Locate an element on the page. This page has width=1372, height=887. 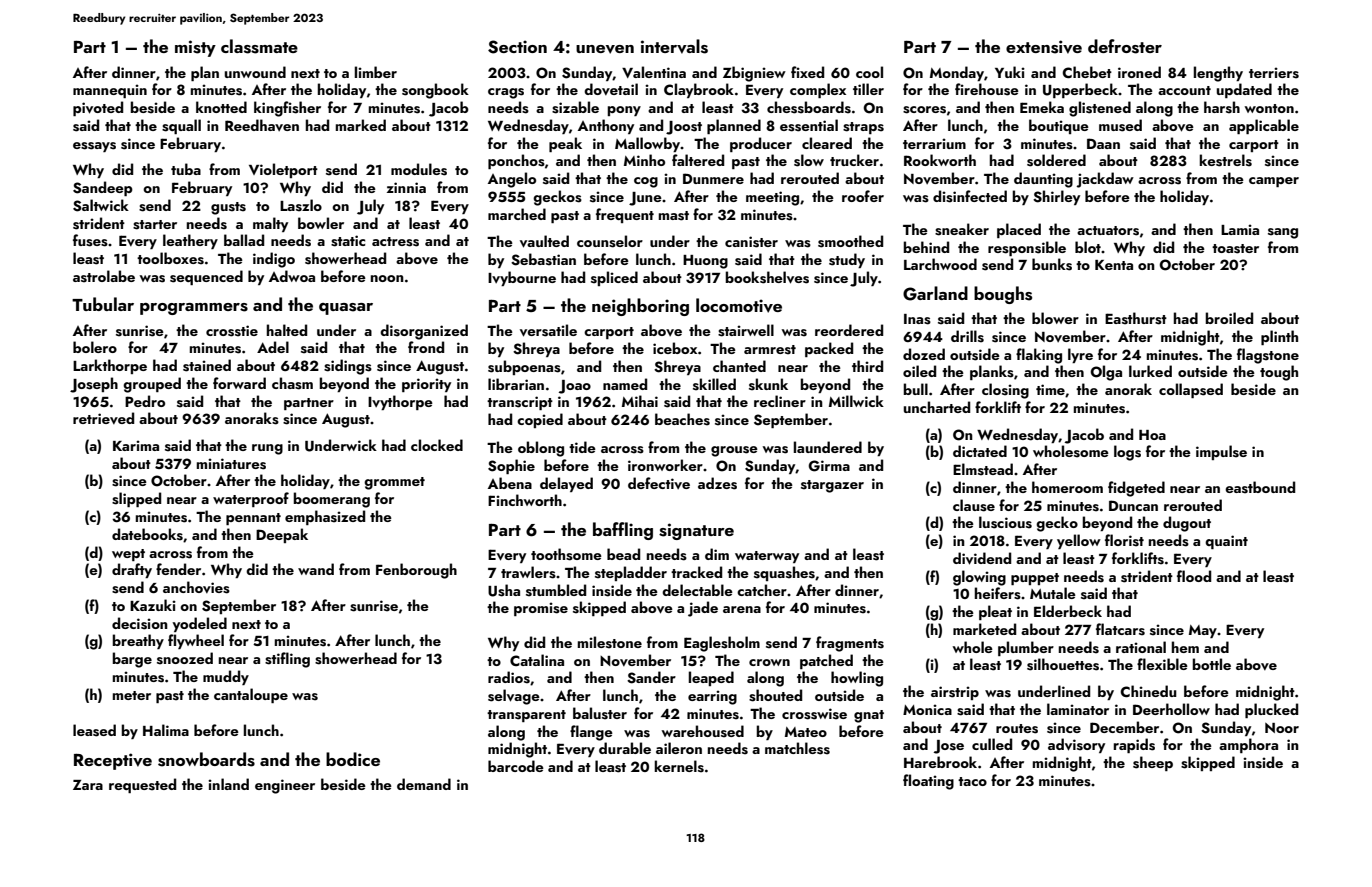
defective is located at coordinates (659, 483).
